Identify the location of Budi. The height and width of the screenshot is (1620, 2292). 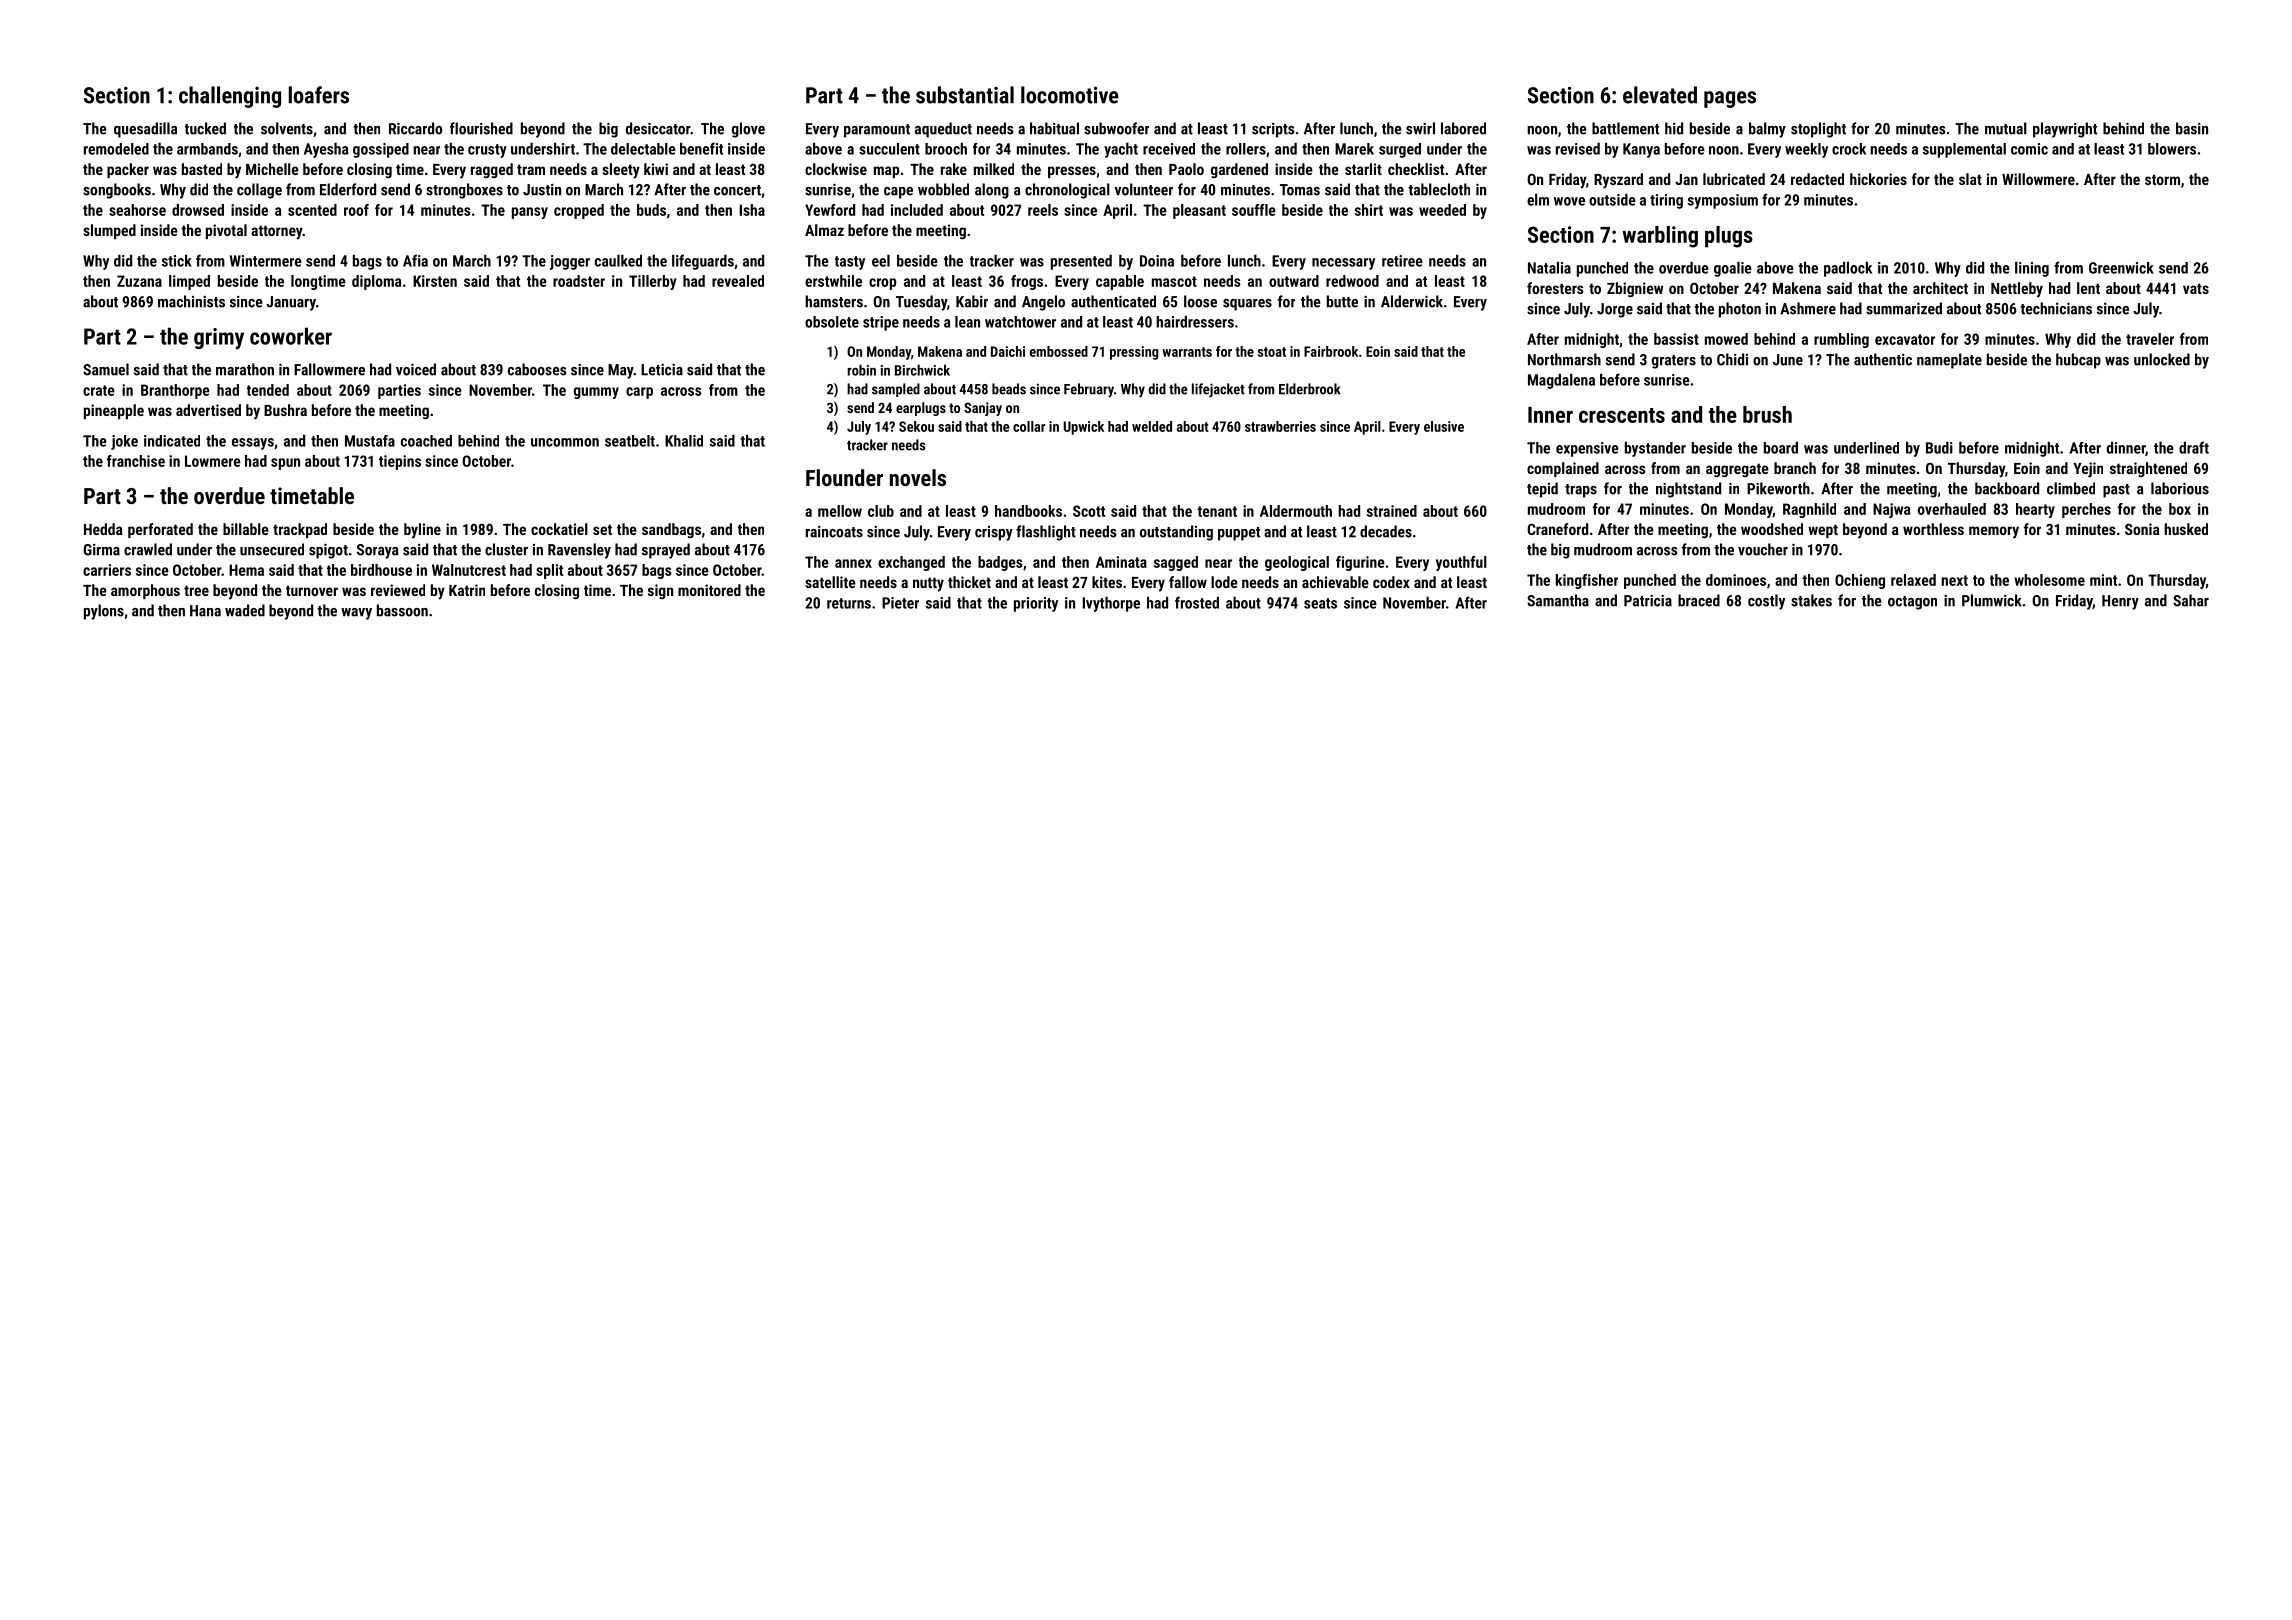
(1939, 448).
